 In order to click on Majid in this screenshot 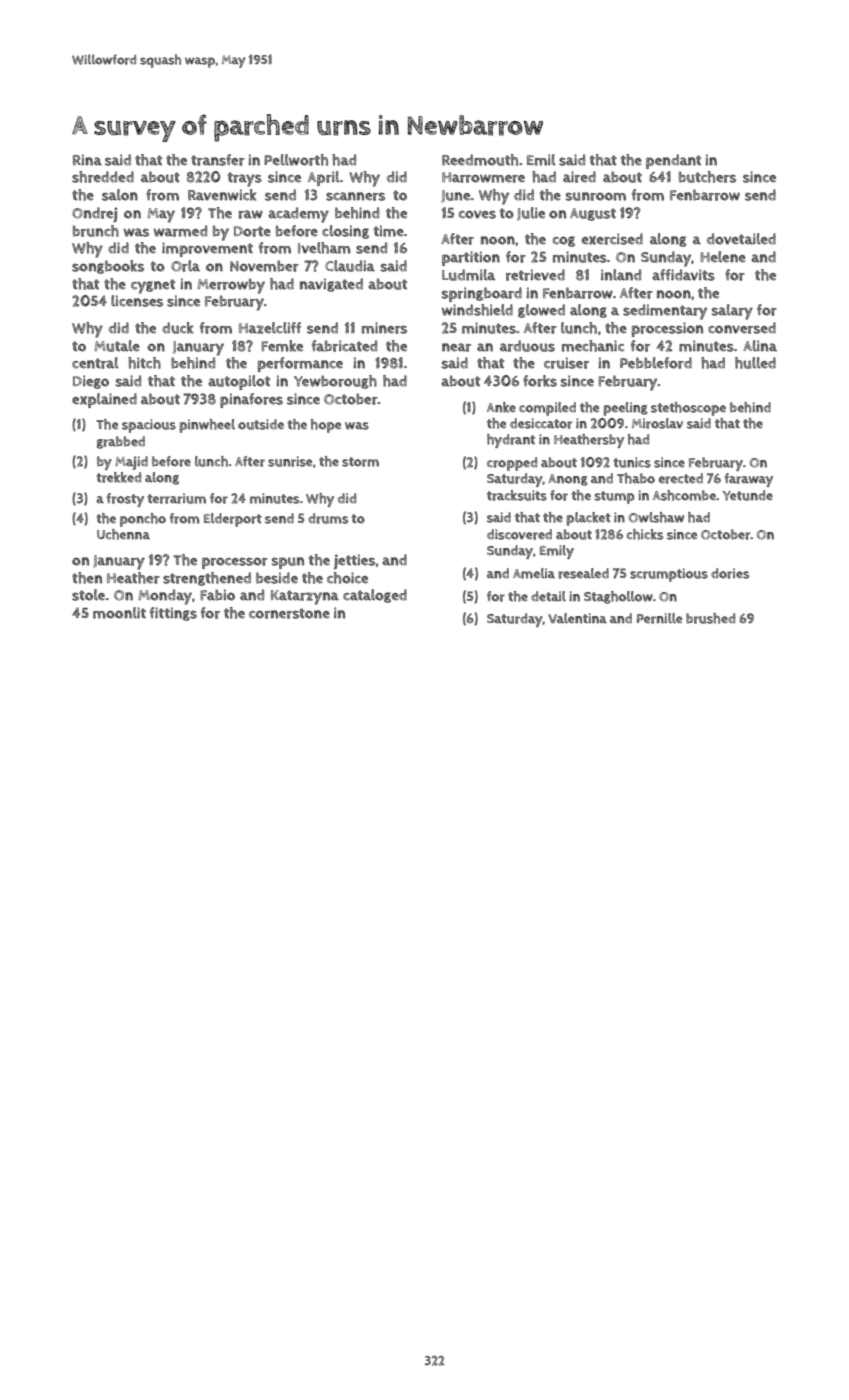, I will do `click(131, 463)`.
